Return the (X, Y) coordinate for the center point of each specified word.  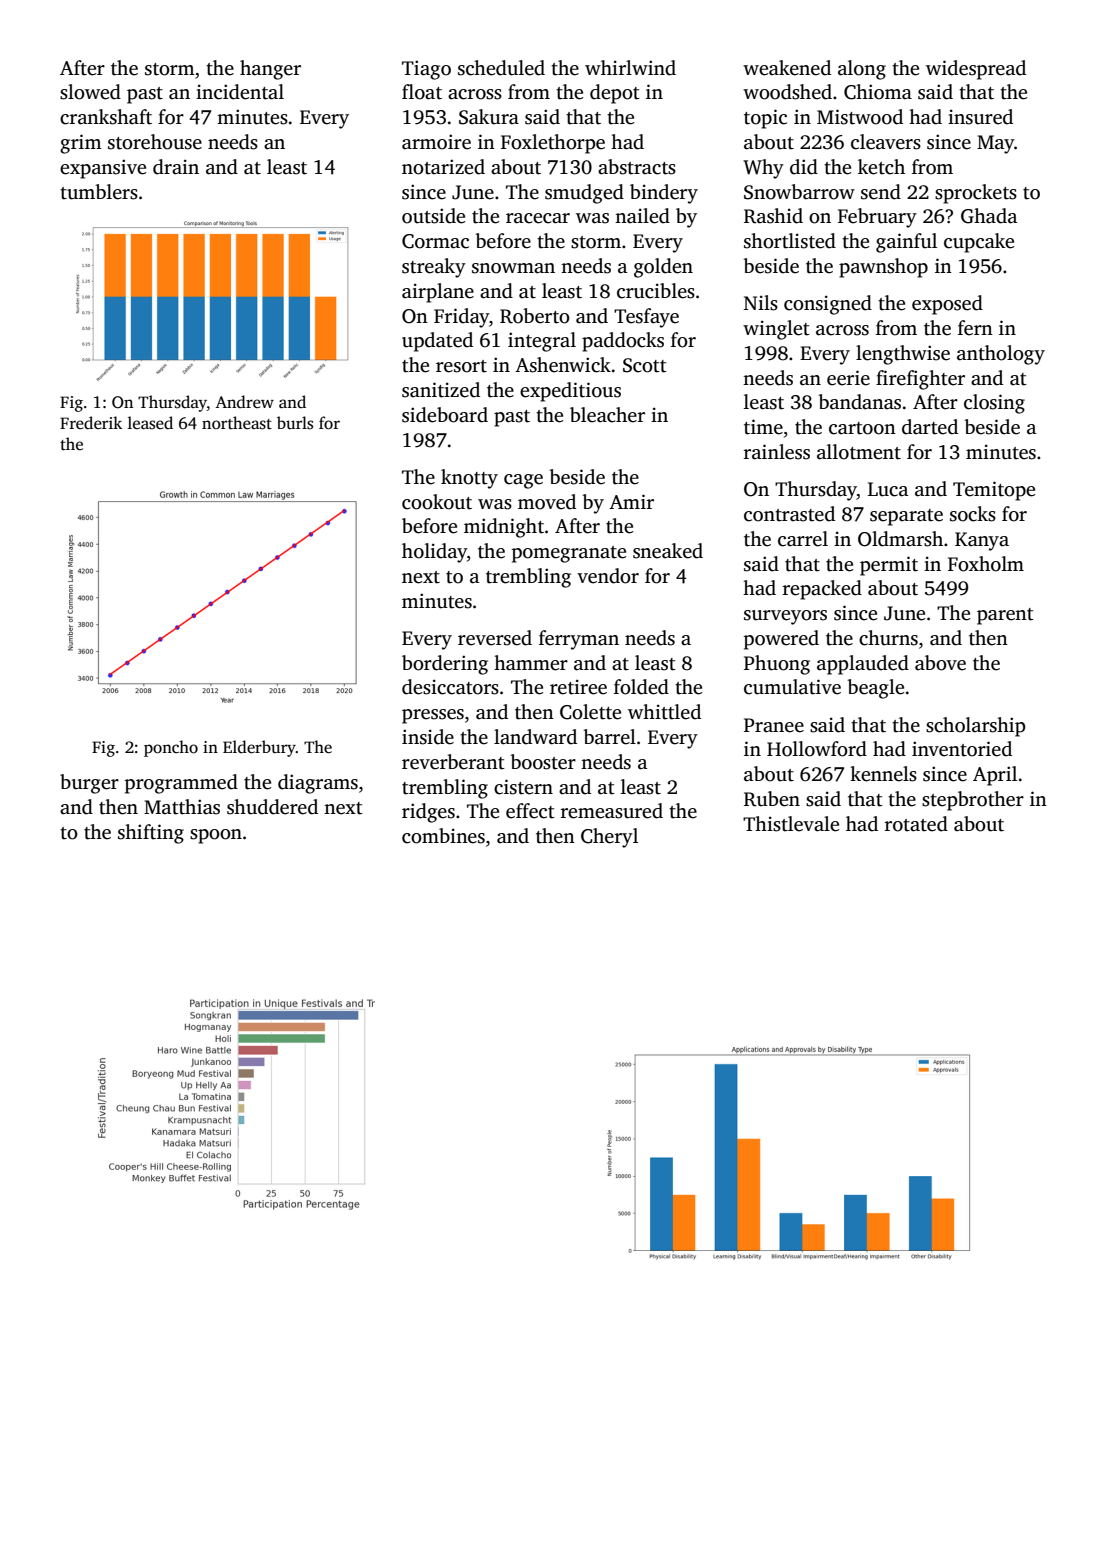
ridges (428, 813)
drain (176, 167)
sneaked (668, 551)
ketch (881, 167)
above (940, 663)
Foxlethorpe (553, 144)
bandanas (859, 402)
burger (89, 784)
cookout (437, 502)
